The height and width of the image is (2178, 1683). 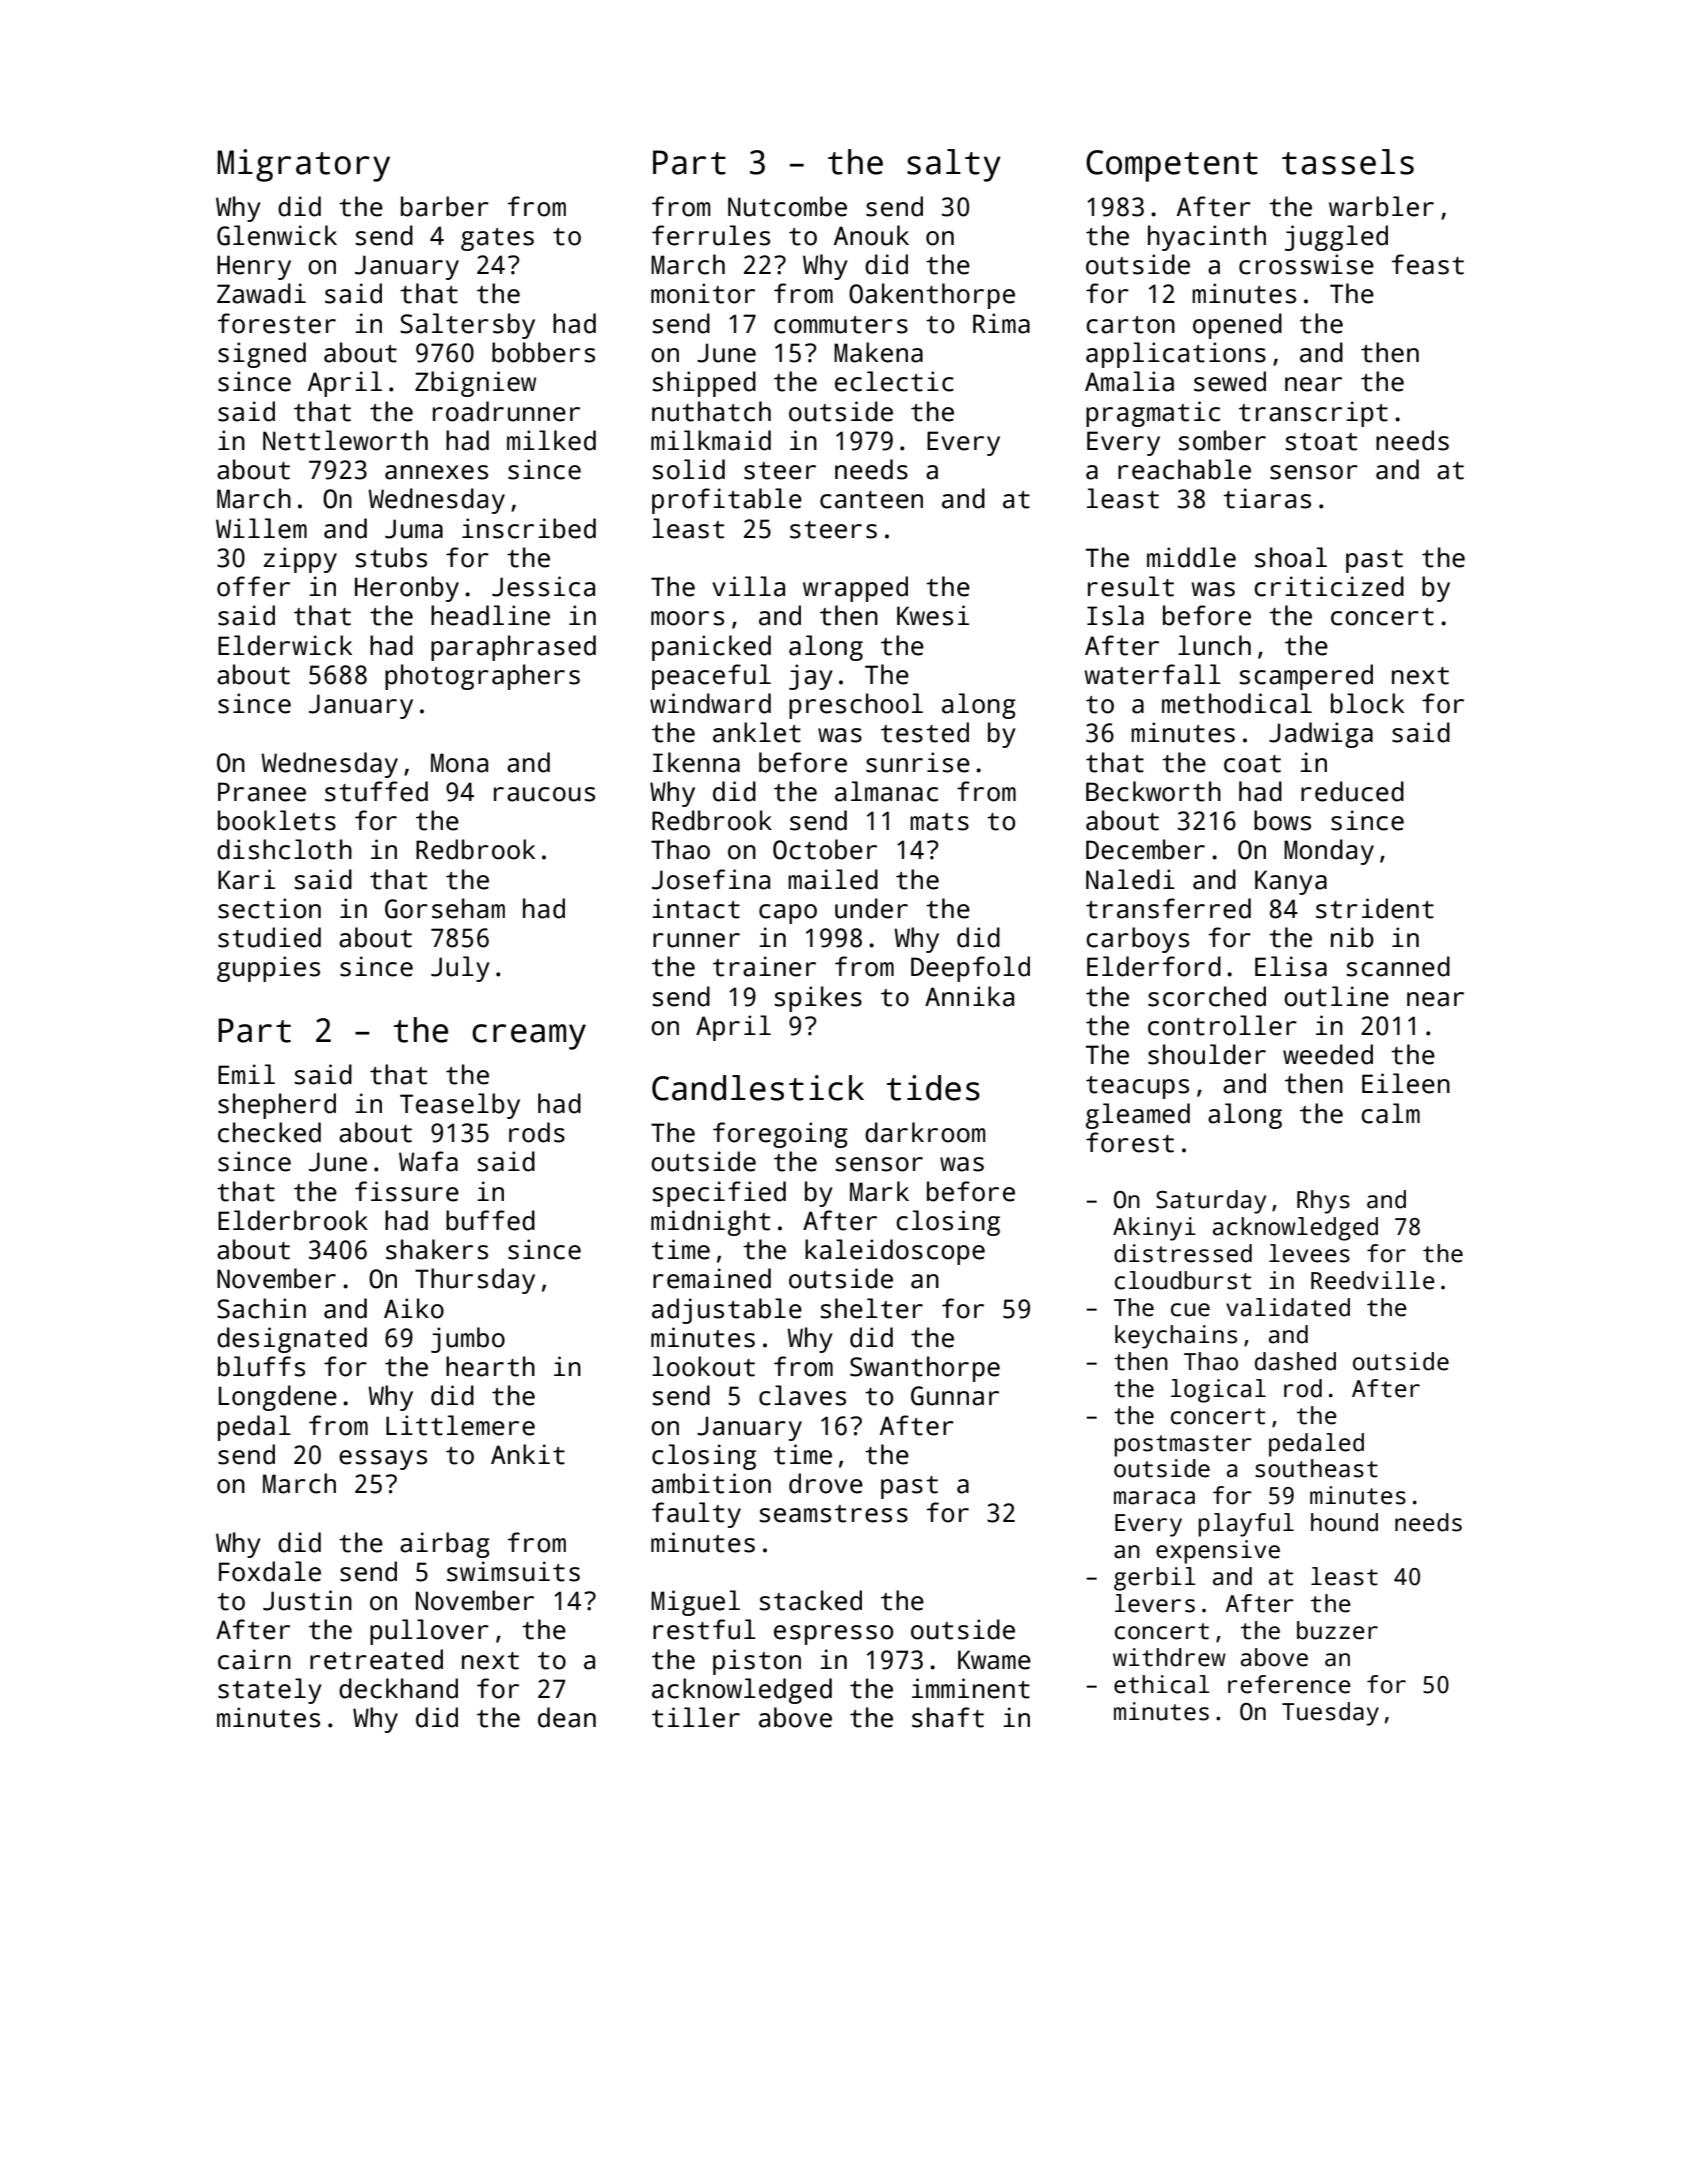 I want to click on eclectic, so click(x=894, y=381).
